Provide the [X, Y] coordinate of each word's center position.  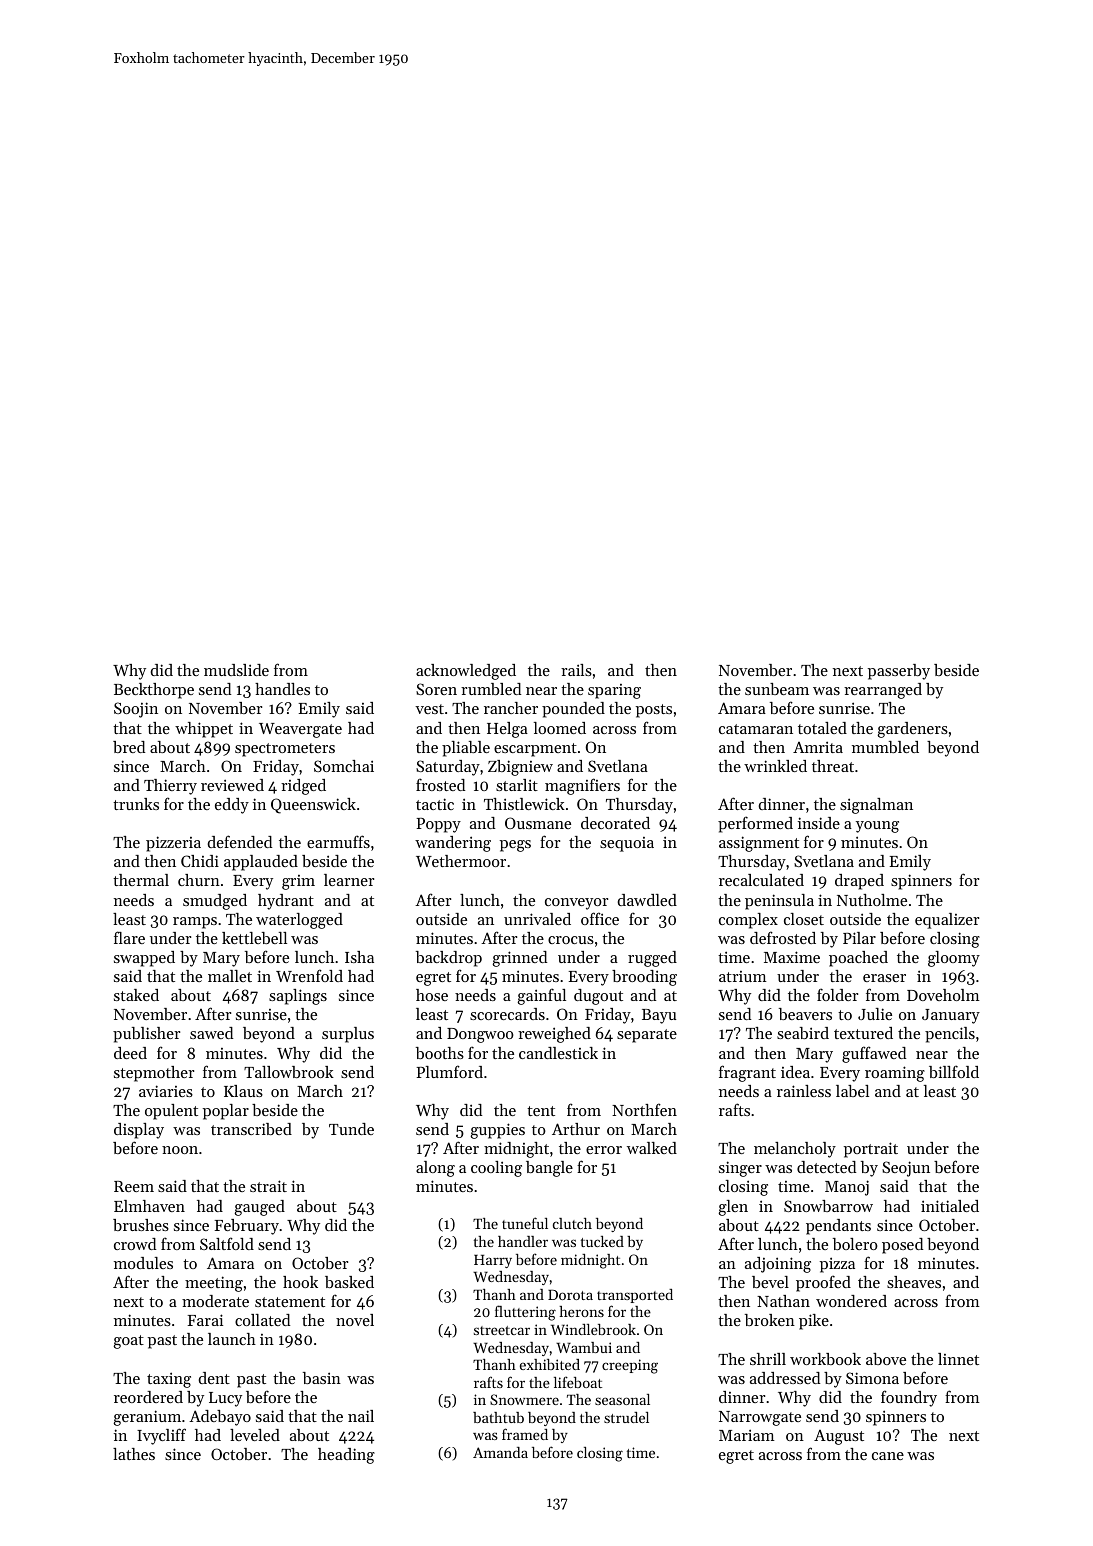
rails [576, 670]
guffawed [874, 1054]
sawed [211, 1033]
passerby [899, 672]
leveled [255, 1435]
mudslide [236, 670]
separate [647, 1036]
